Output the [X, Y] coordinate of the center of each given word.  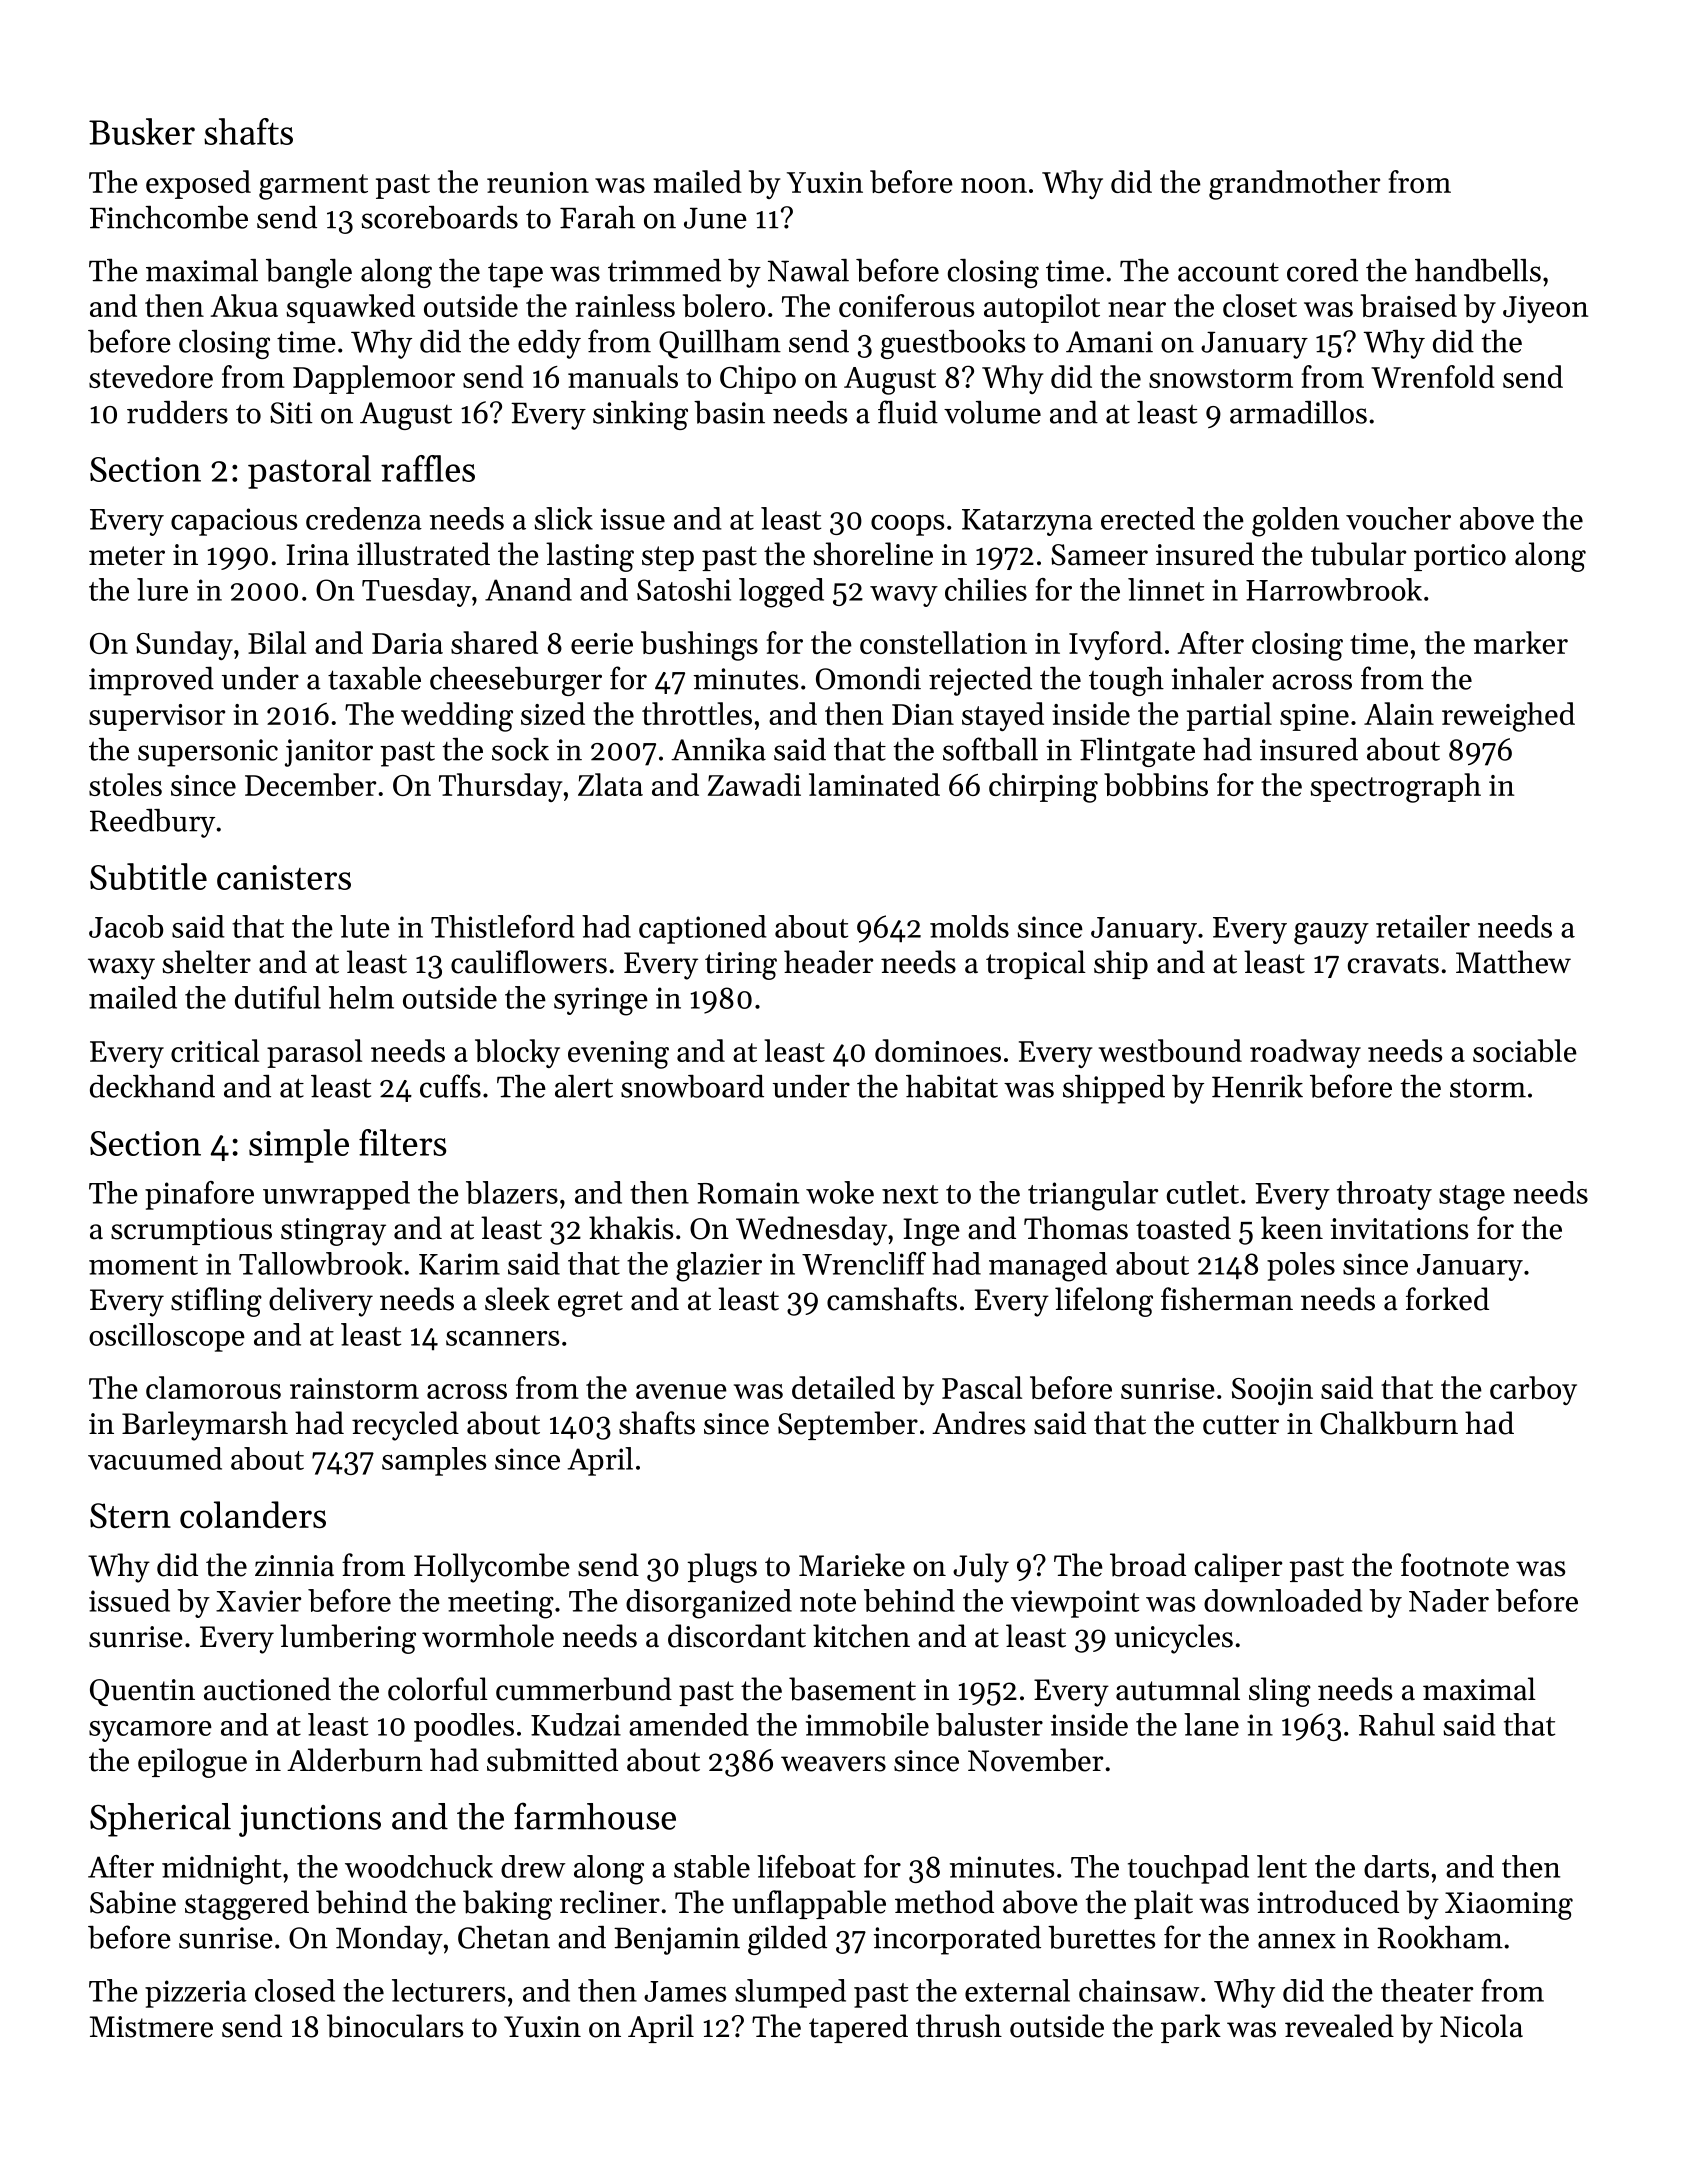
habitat [952, 1086]
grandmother [1294, 185]
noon [994, 185]
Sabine [133, 1902]
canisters [284, 877]
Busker [142, 131]
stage [1472, 1198]
